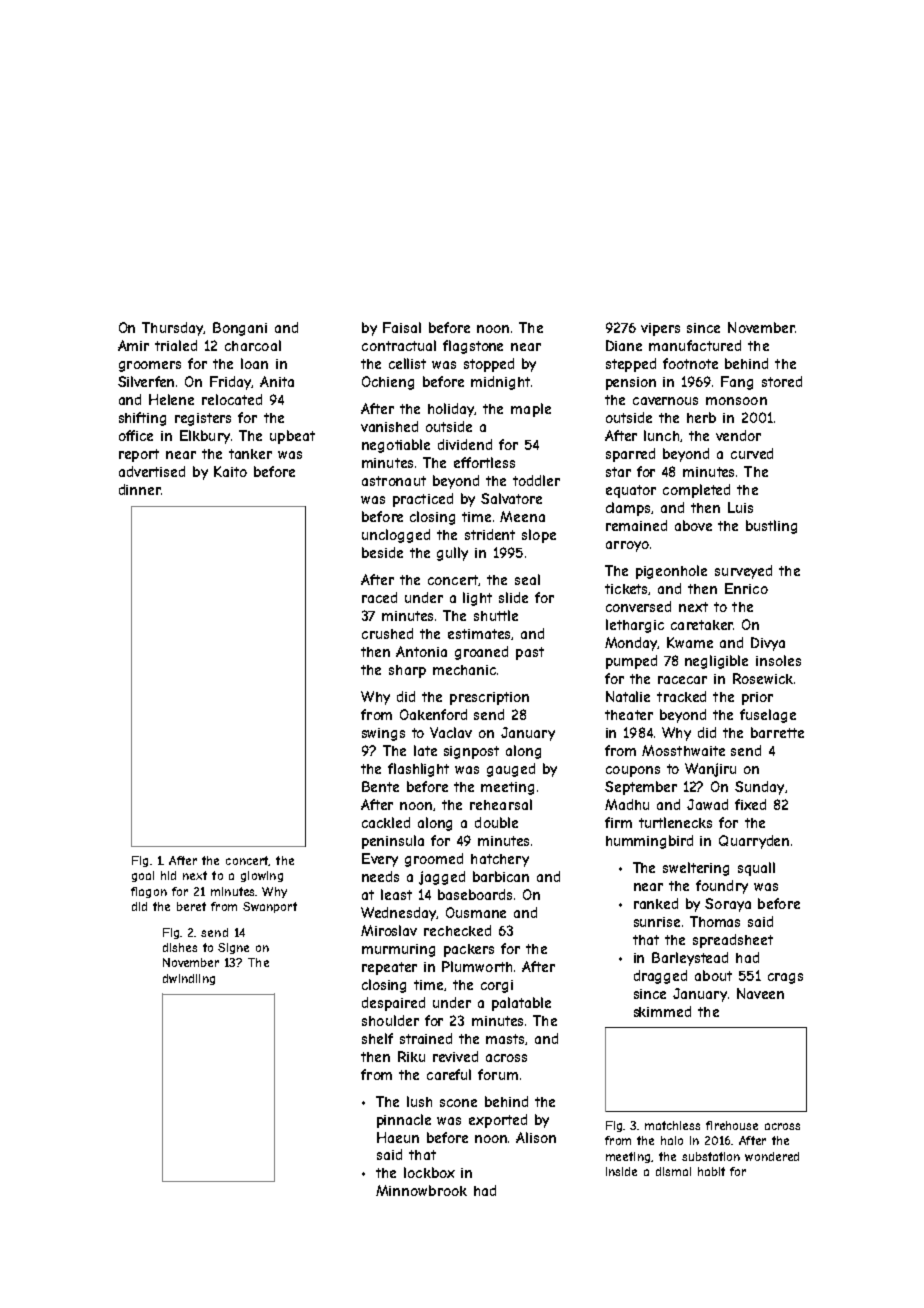 This page has height=1308, width=924. I want to click on flagstone, so click(473, 347).
